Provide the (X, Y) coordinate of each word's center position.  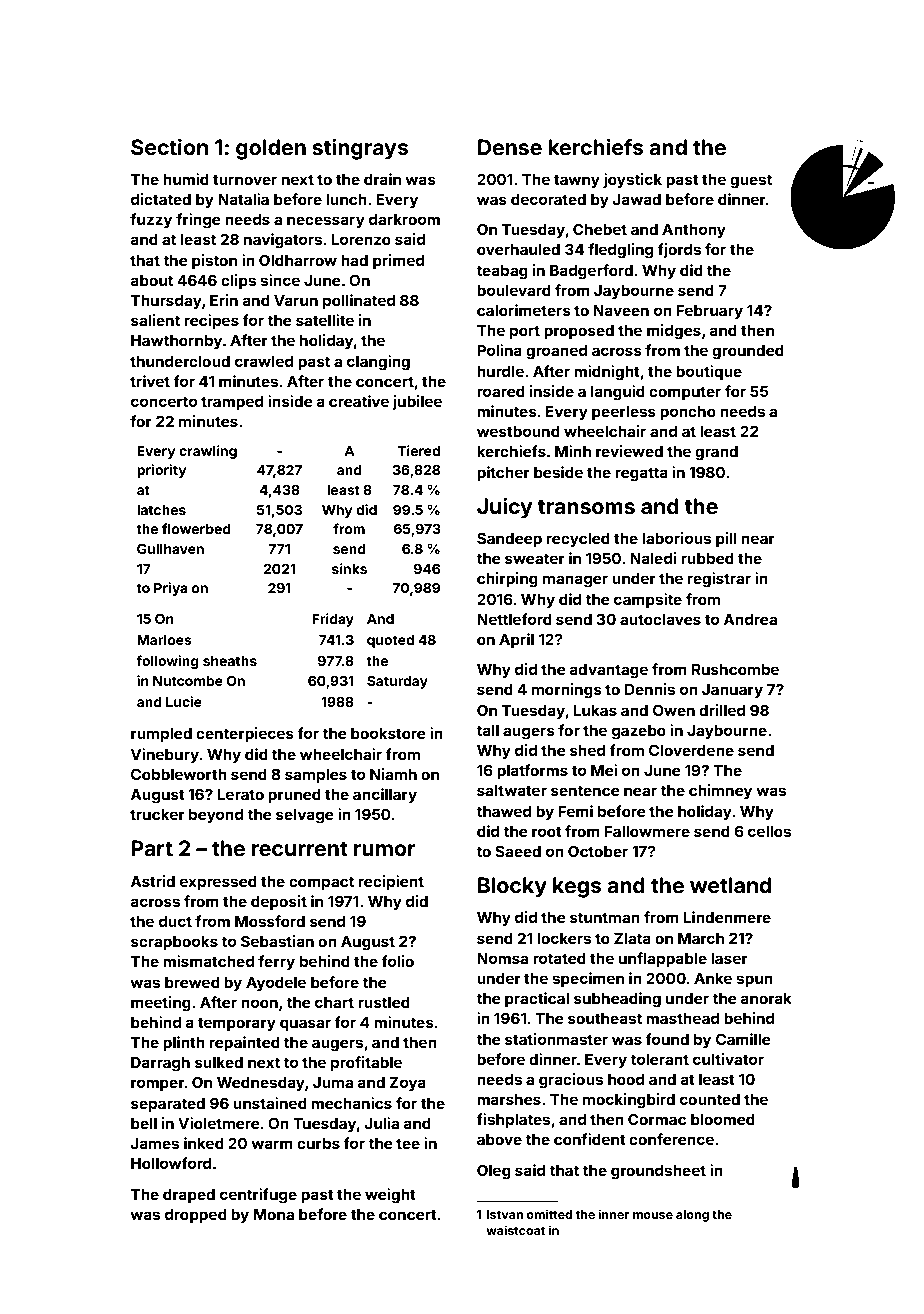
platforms (532, 771)
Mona (274, 1214)
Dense (510, 147)
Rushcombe (735, 669)
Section (169, 147)
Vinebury (165, 755)
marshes (509, 1099)
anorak (766, 998)
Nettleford (514, 619)
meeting (161, 1004)
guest (751, 181)
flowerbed (196, 528)
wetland (730, 885)
